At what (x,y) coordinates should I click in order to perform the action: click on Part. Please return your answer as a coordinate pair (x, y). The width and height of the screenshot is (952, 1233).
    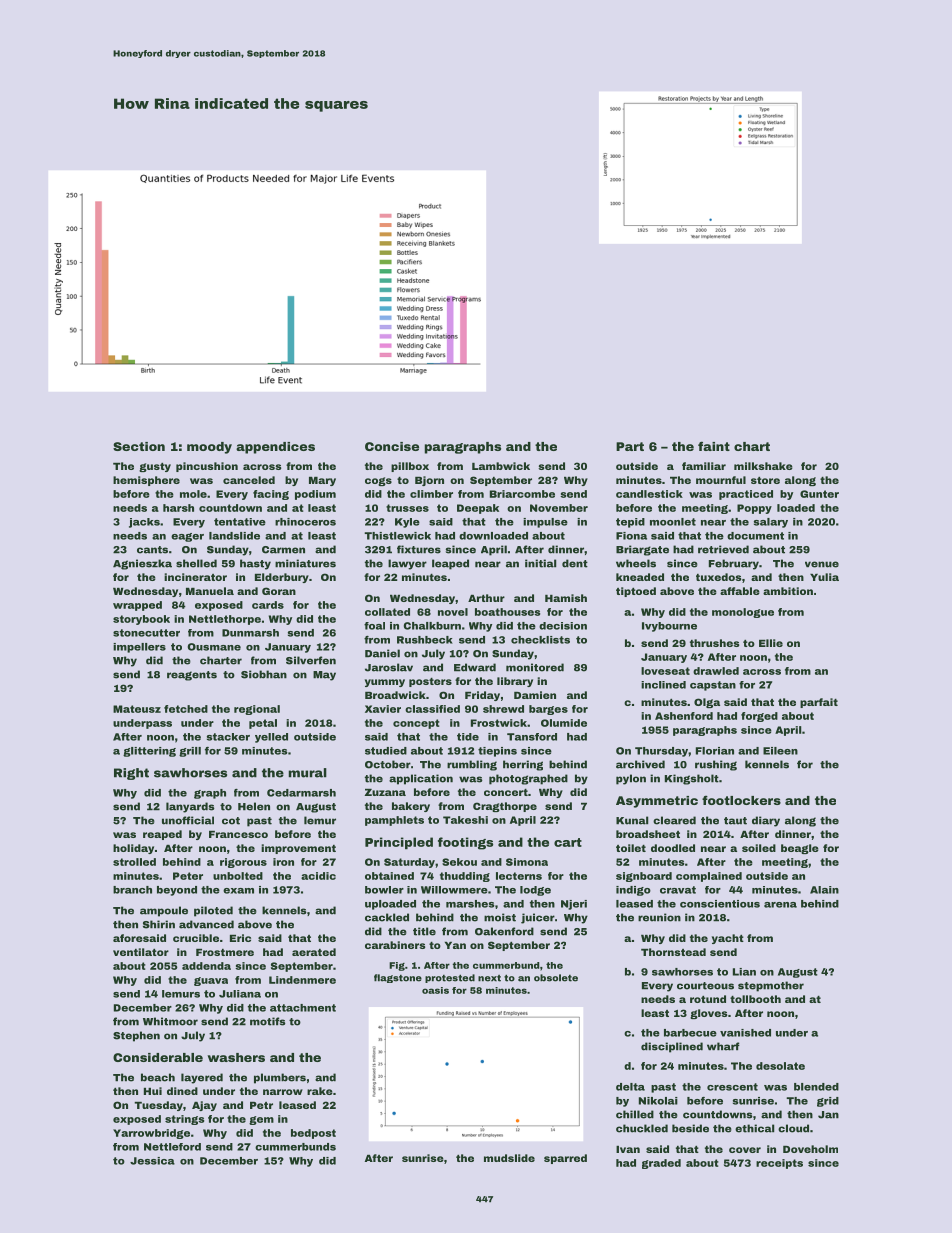
    Looking at the image, I should click on (630, 446).
